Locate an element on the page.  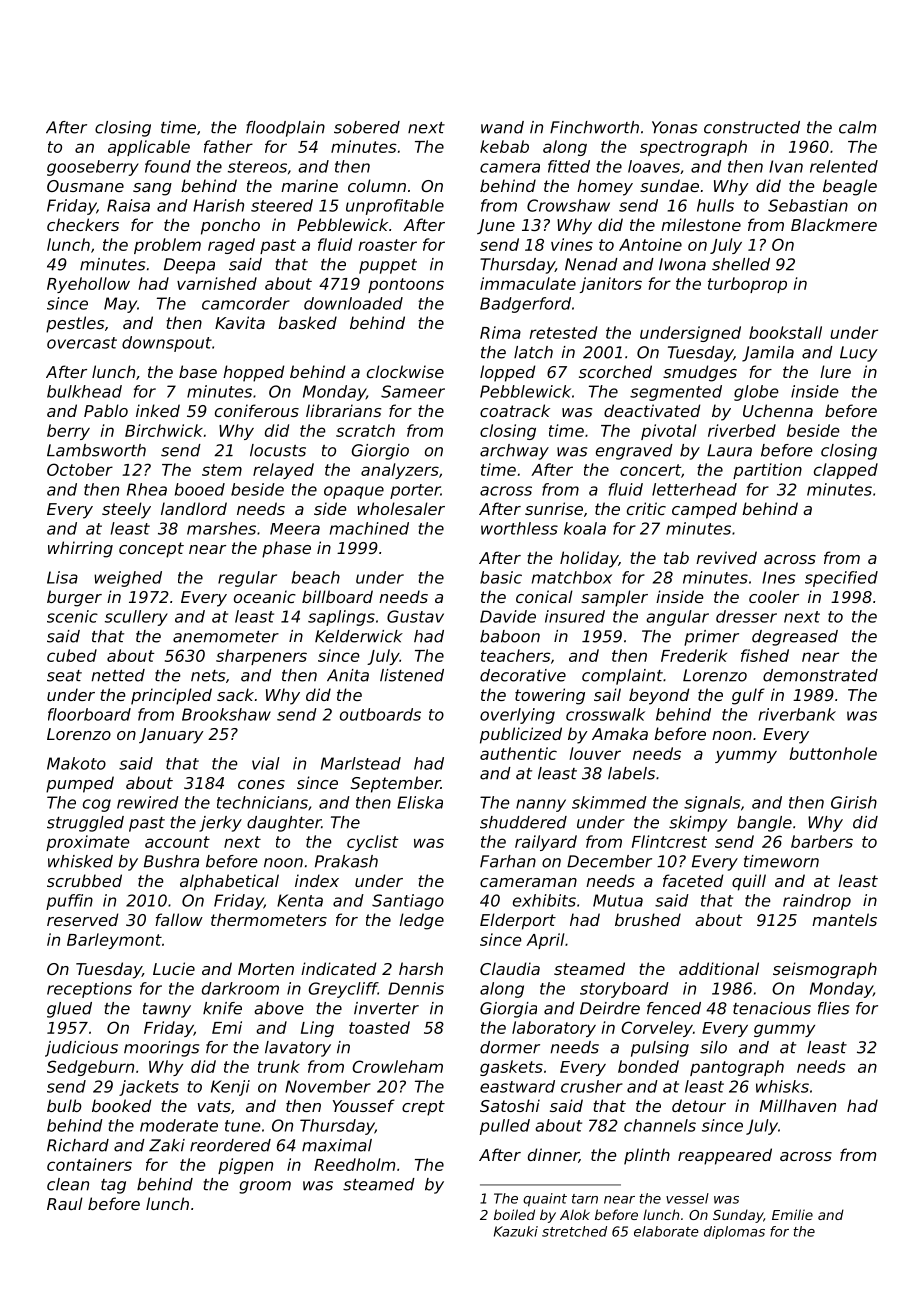
stem is located at coordinates (222, 470).
